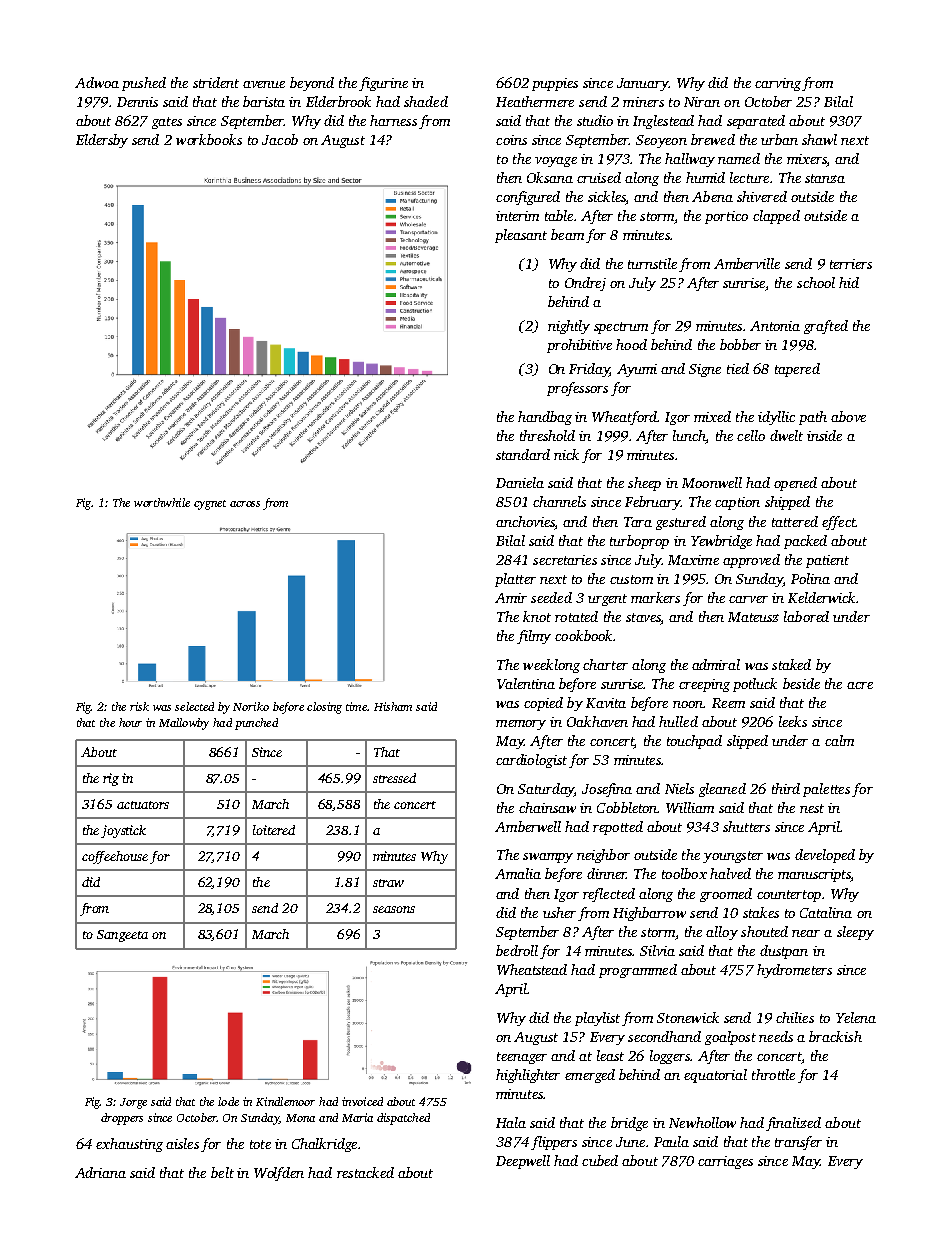 This screenshot has height=1233, width=952. Describe the element at coordinates (394, 778) in the screenshot. I see `stressed` at that location.
